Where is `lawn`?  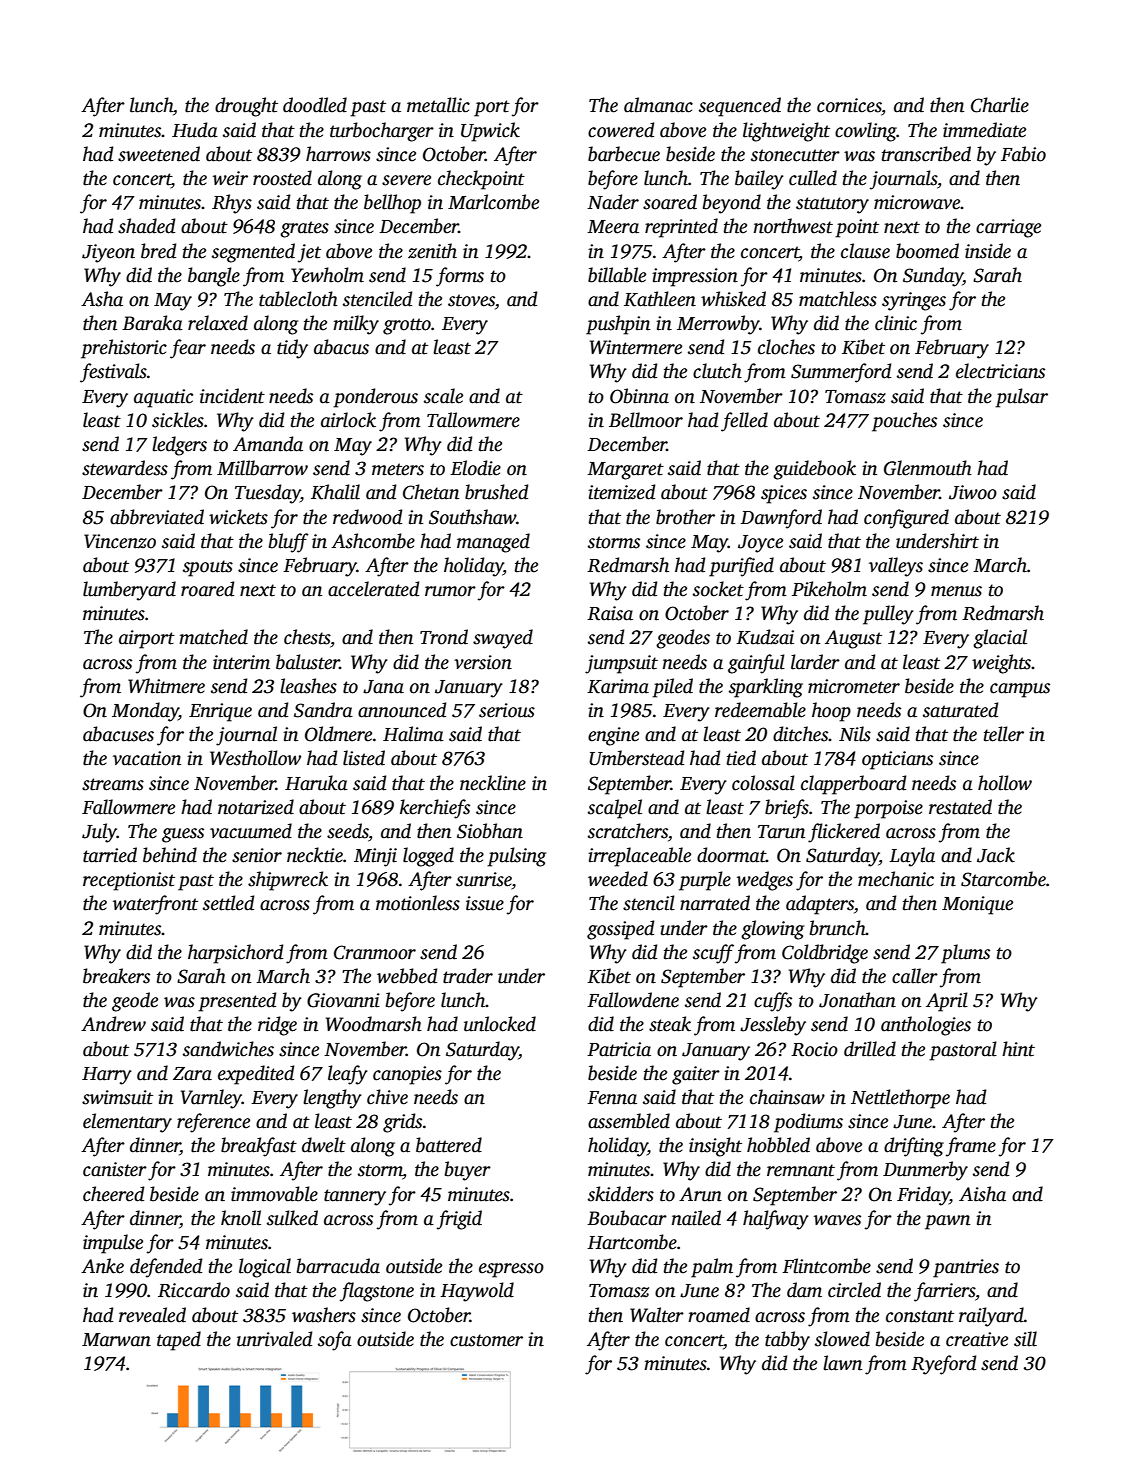 lawn is located at coordinates (842, 1363).
